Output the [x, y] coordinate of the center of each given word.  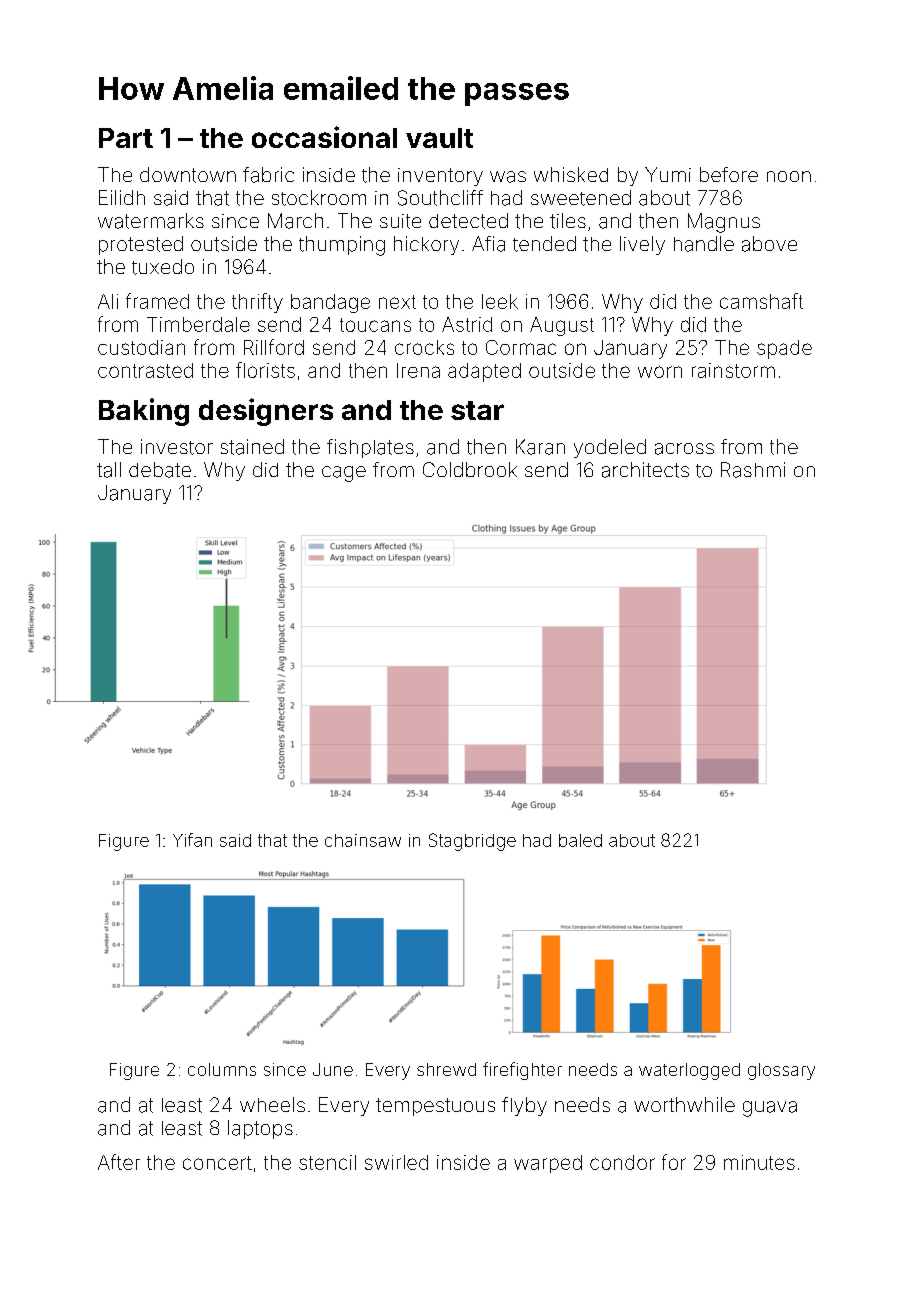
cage [344, 474]
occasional [324, 137]
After [119, 1162]
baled [580, 840]
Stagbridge [472, 842]
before [729, 174]
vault [439, 138]
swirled [396, 1162]
